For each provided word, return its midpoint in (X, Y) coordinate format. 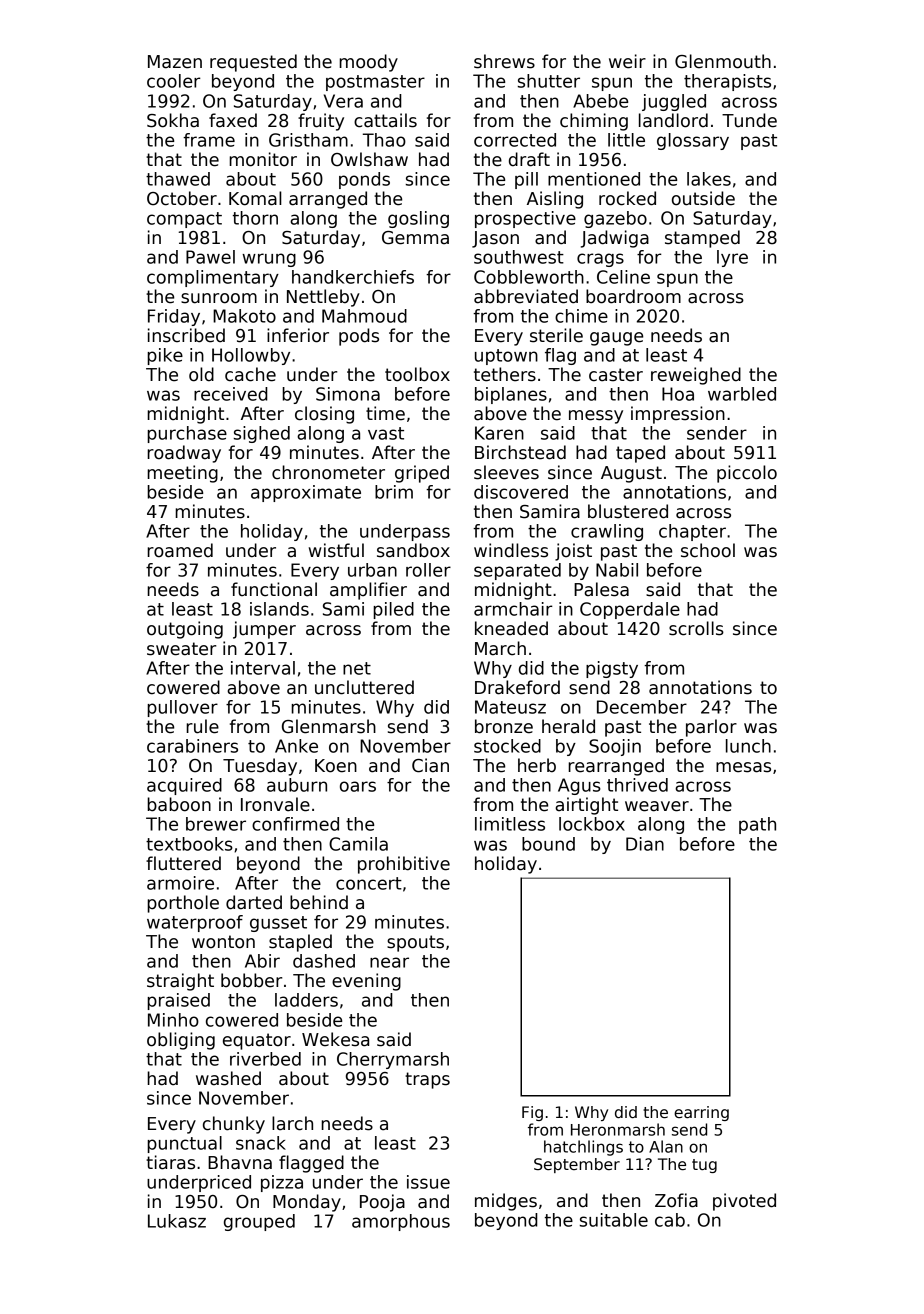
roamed (180, 550)
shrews (504, 61)
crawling (607, 532)
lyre (732, 258)
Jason (495, 239)
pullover (182, 708)
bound (548, 844)
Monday (307, 1203)
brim (394, 492)
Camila (358, 844)
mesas (743, 767)
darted (254, 902)
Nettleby (323, 298)
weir (627, 61)
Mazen (175, 62)
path (757, 825)
